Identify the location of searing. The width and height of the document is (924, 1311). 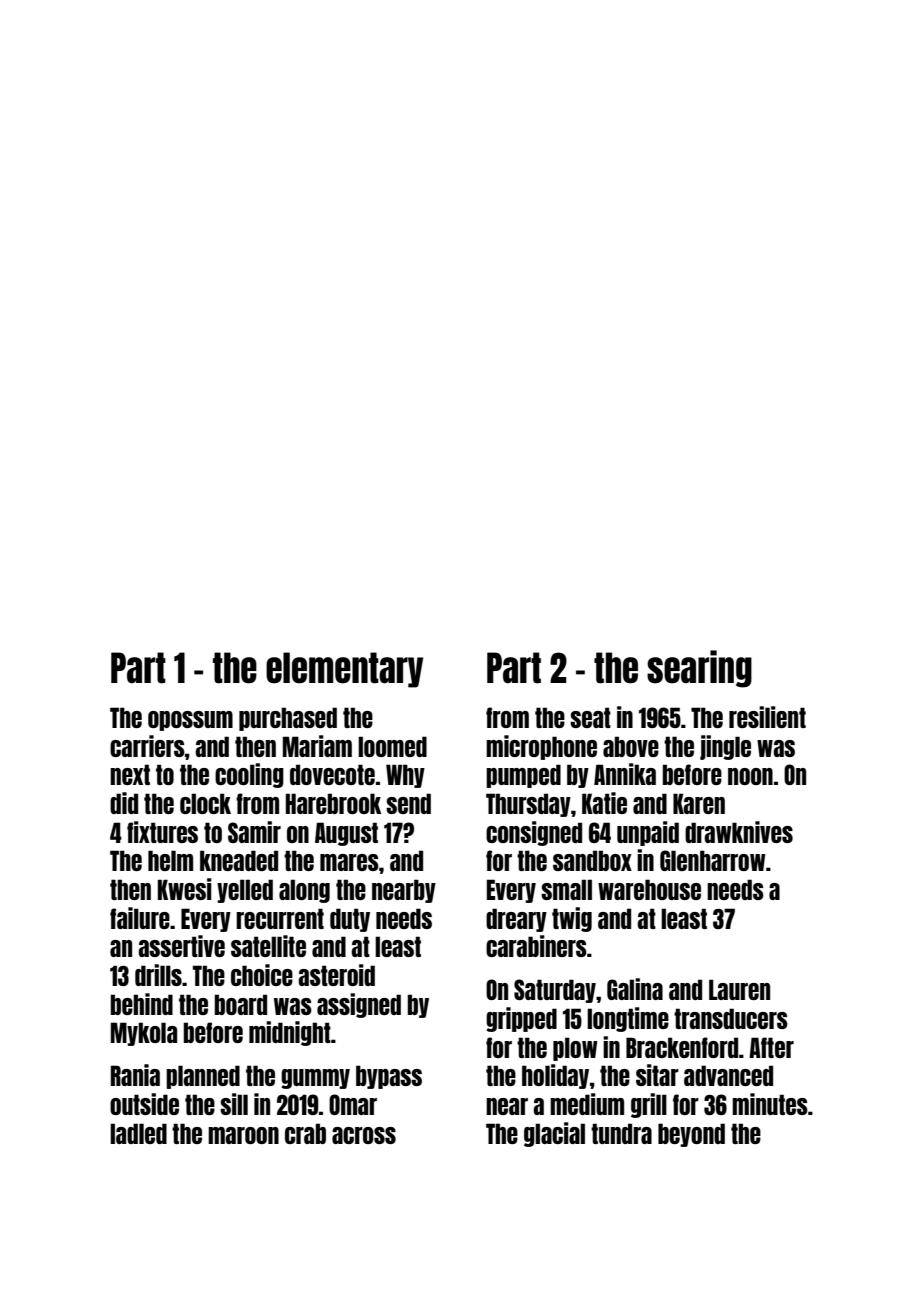
(699, 669).
